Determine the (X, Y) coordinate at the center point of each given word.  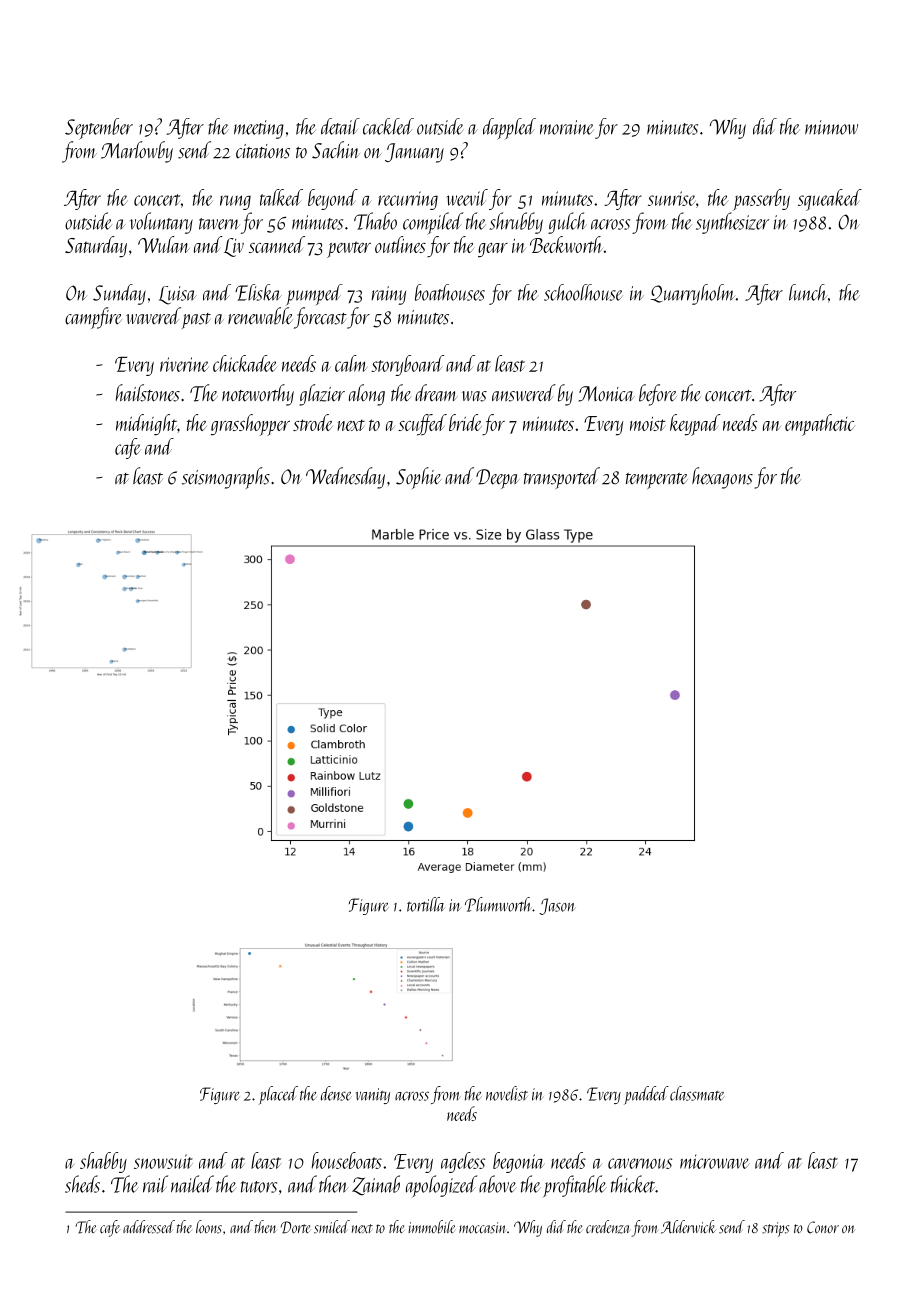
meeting (259, 129)
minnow (831, 127)
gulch (567, 223)
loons (209, 1227)
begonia (519, 1162)
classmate (697, 1093)
